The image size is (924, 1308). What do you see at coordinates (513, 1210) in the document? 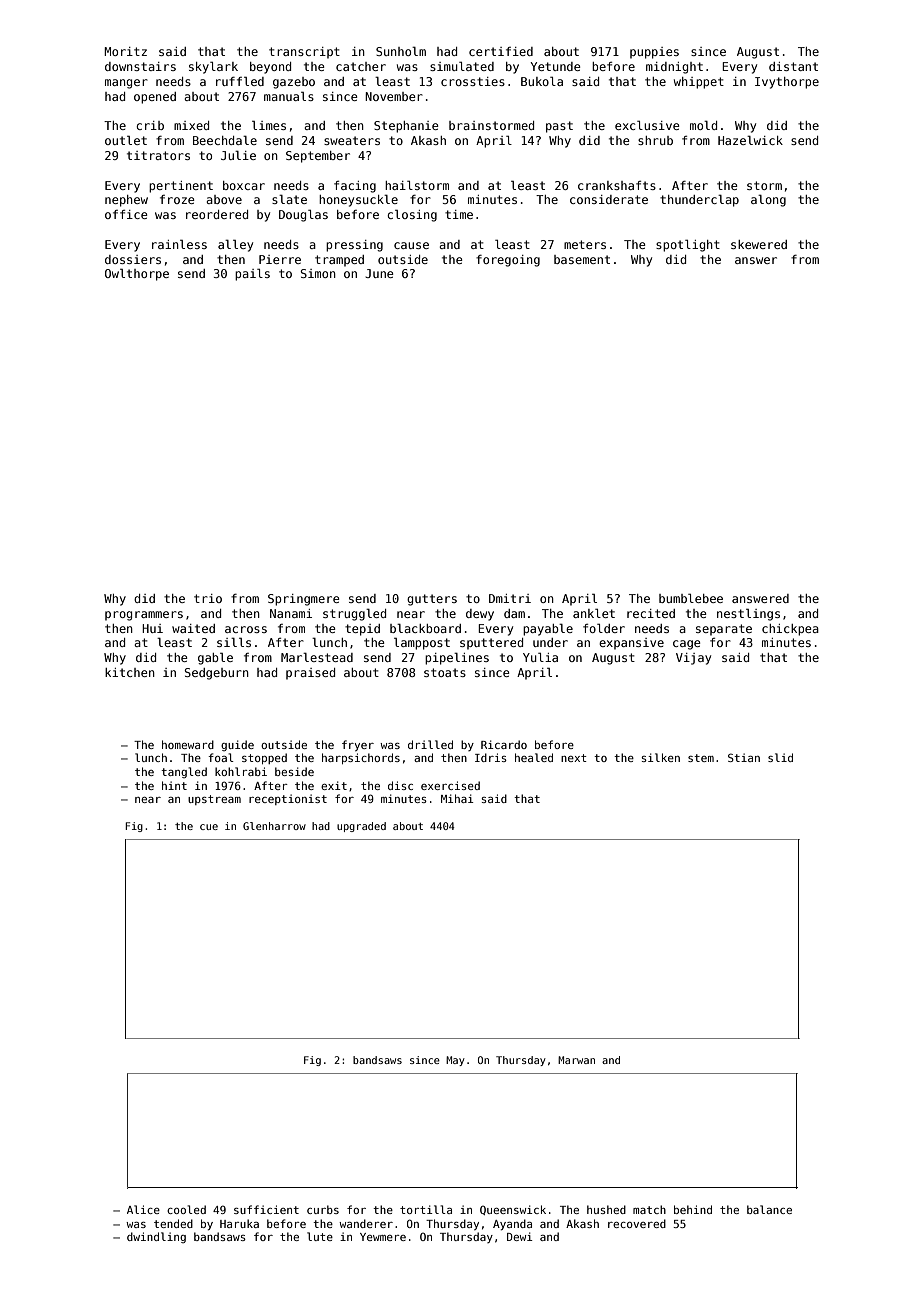
I see `Queenswick` at bounding box center [513, 1210].
